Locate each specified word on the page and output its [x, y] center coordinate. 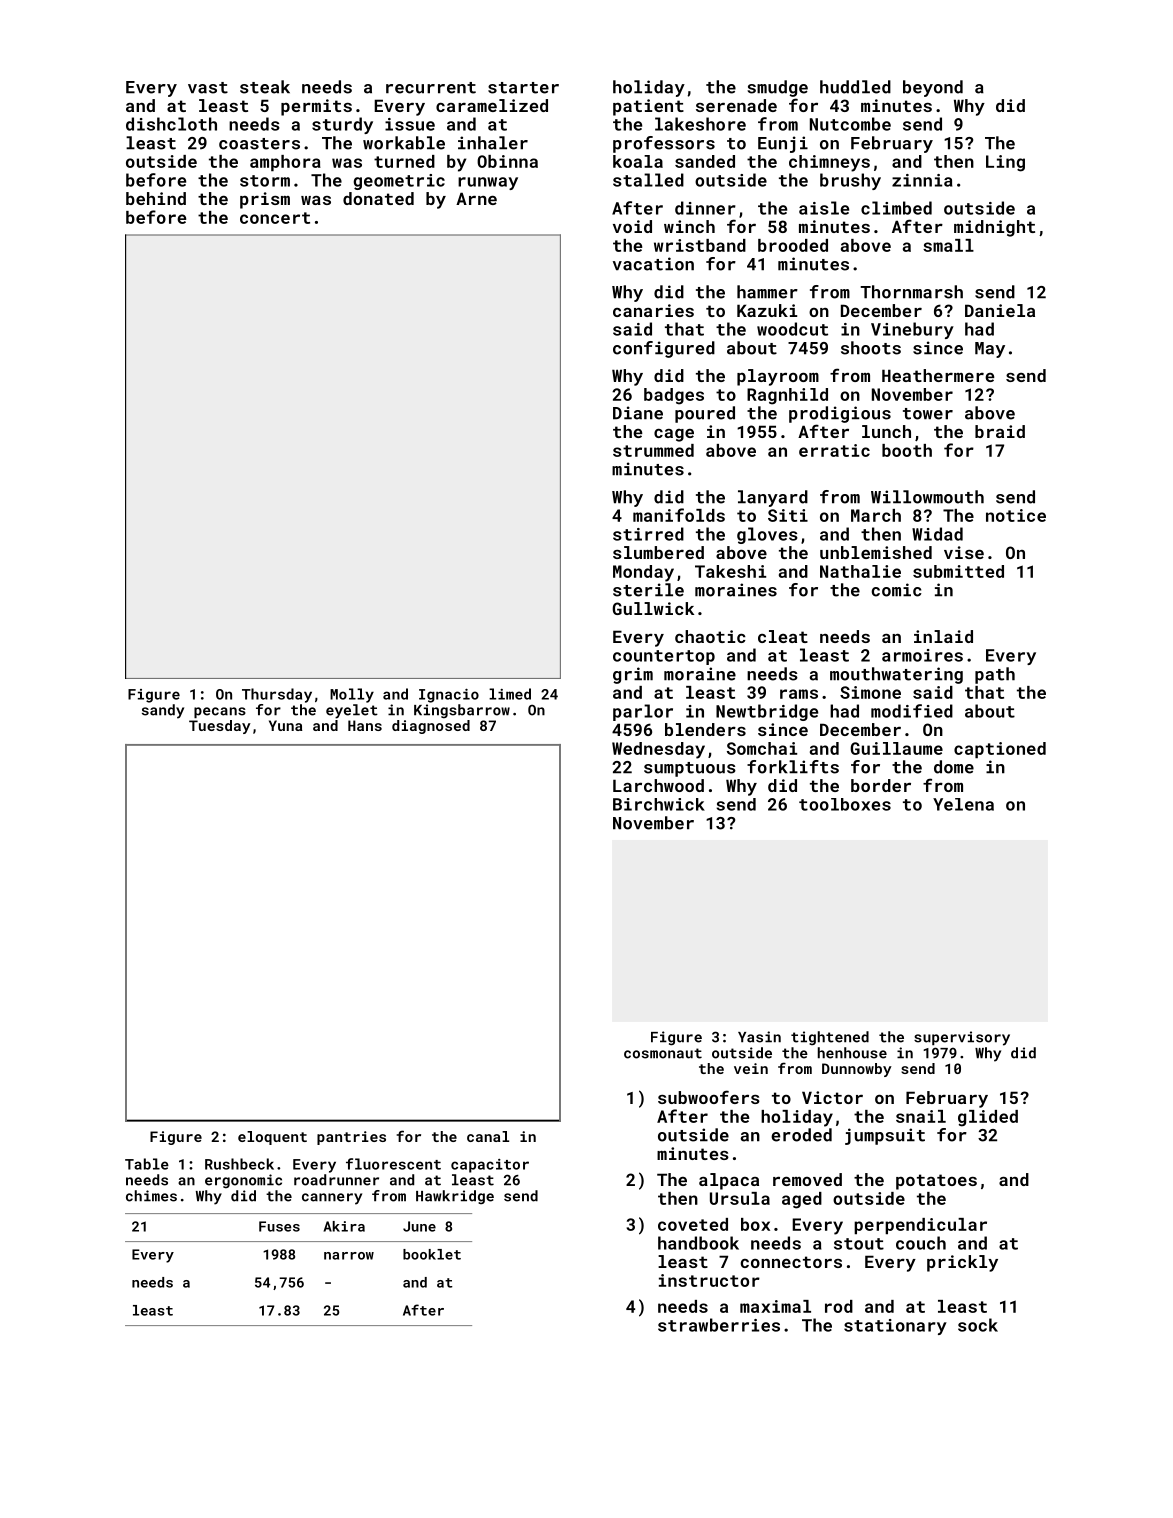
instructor [709, 1280]
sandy [163, 711]
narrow [349, 1256]
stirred [648, 534]
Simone [870, 692]
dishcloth [171, 124]
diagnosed [431, 727]
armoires [922, 655]
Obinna [507, 161]
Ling [1005, 163]
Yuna [285, 725]
